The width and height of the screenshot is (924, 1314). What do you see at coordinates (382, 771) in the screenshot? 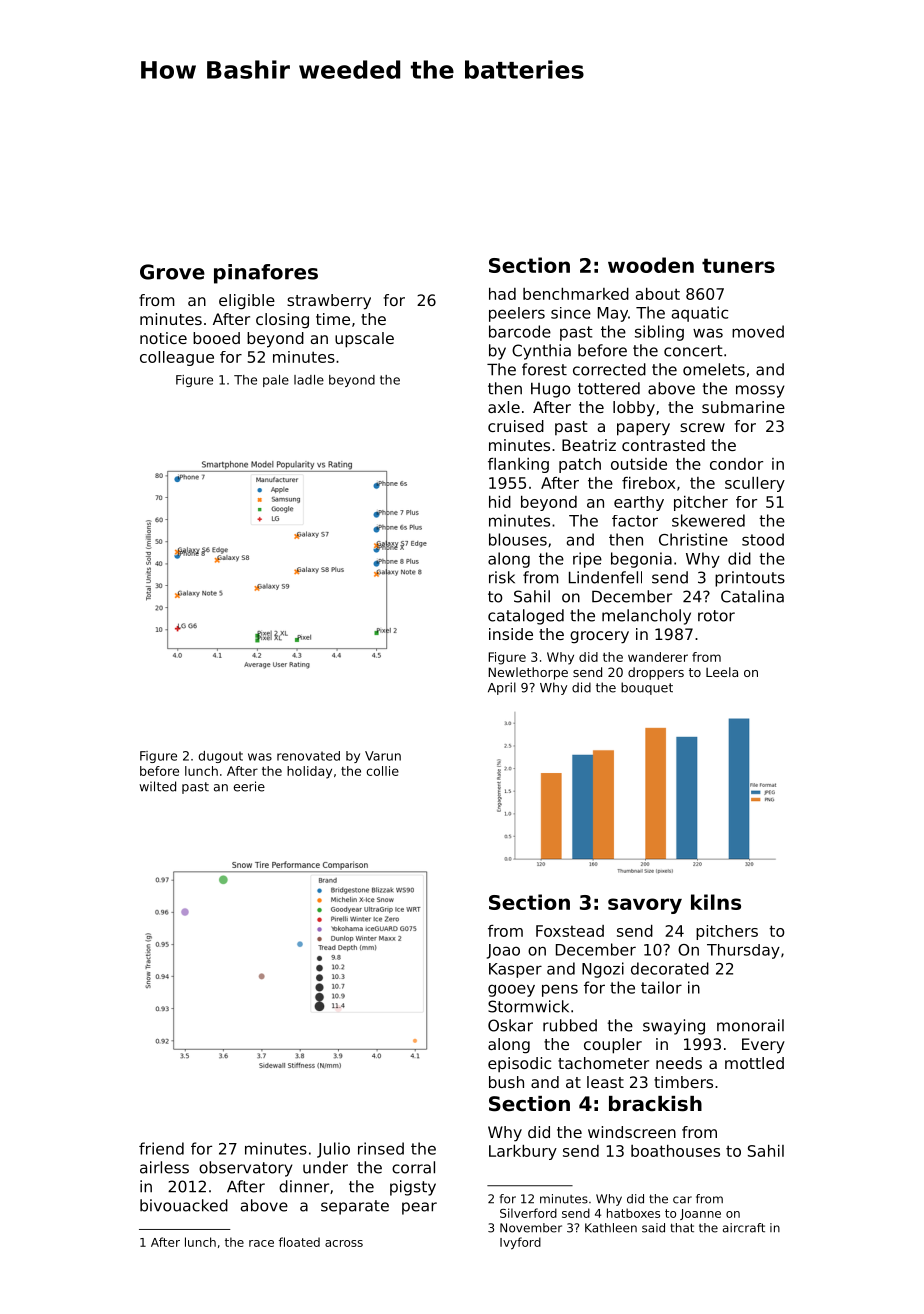
I see `collie` at bounding box center [382, 771].
